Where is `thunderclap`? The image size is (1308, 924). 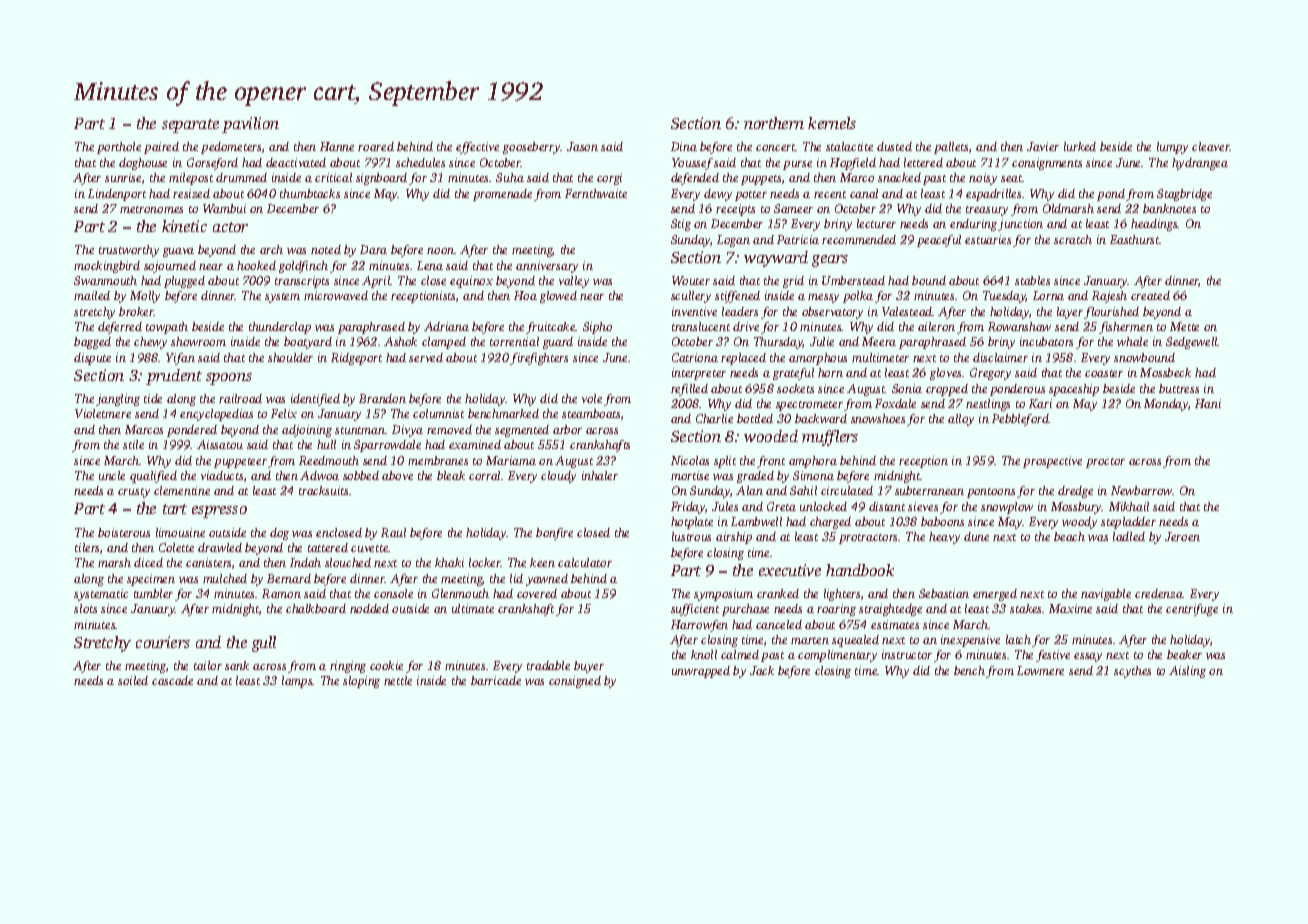 thunderclap is located at coordinates (280, 328).
